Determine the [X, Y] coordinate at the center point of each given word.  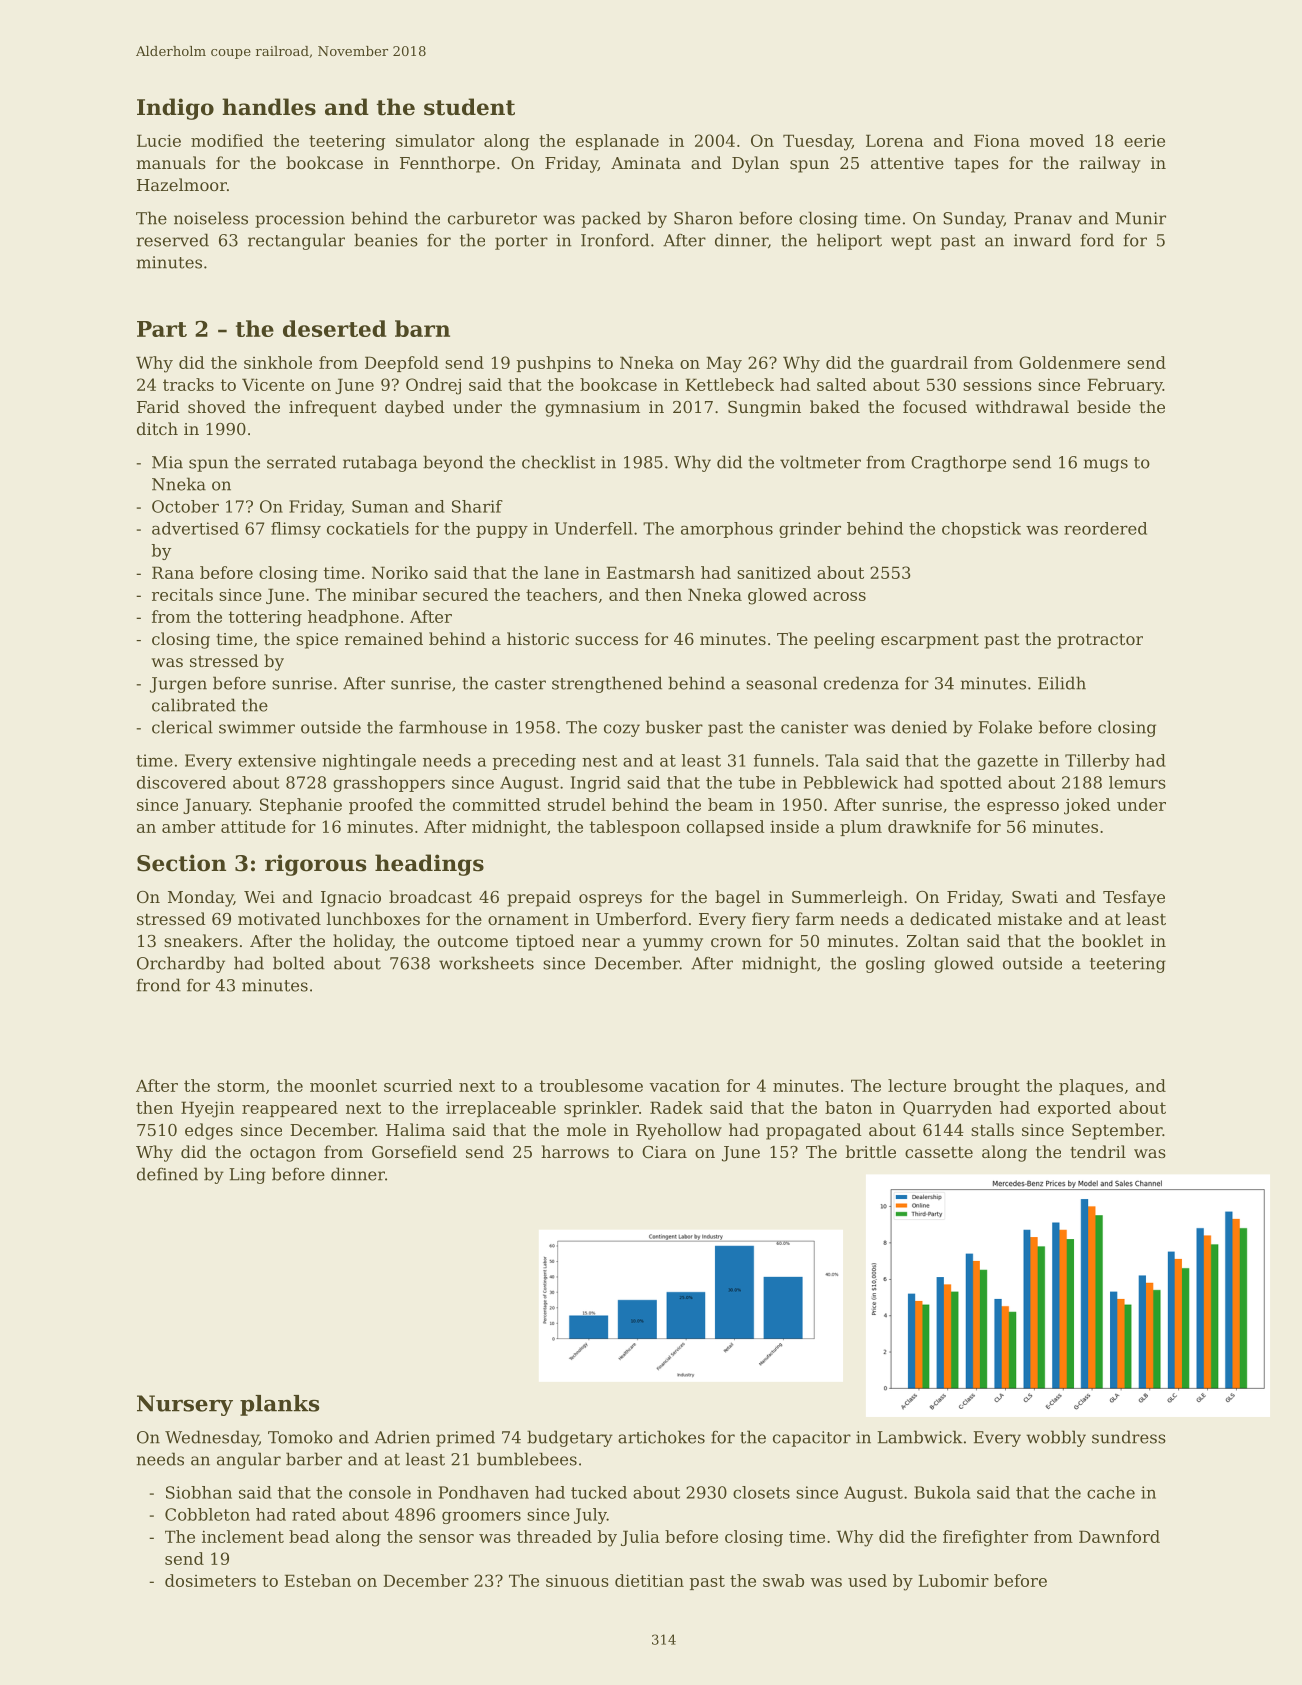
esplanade [617, 142]
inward [1042, 240]
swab [783, 1580]
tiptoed [545, 942]
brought [987, 1087]
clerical [182, 727]
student [469, 107]
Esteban [317, 1580]
